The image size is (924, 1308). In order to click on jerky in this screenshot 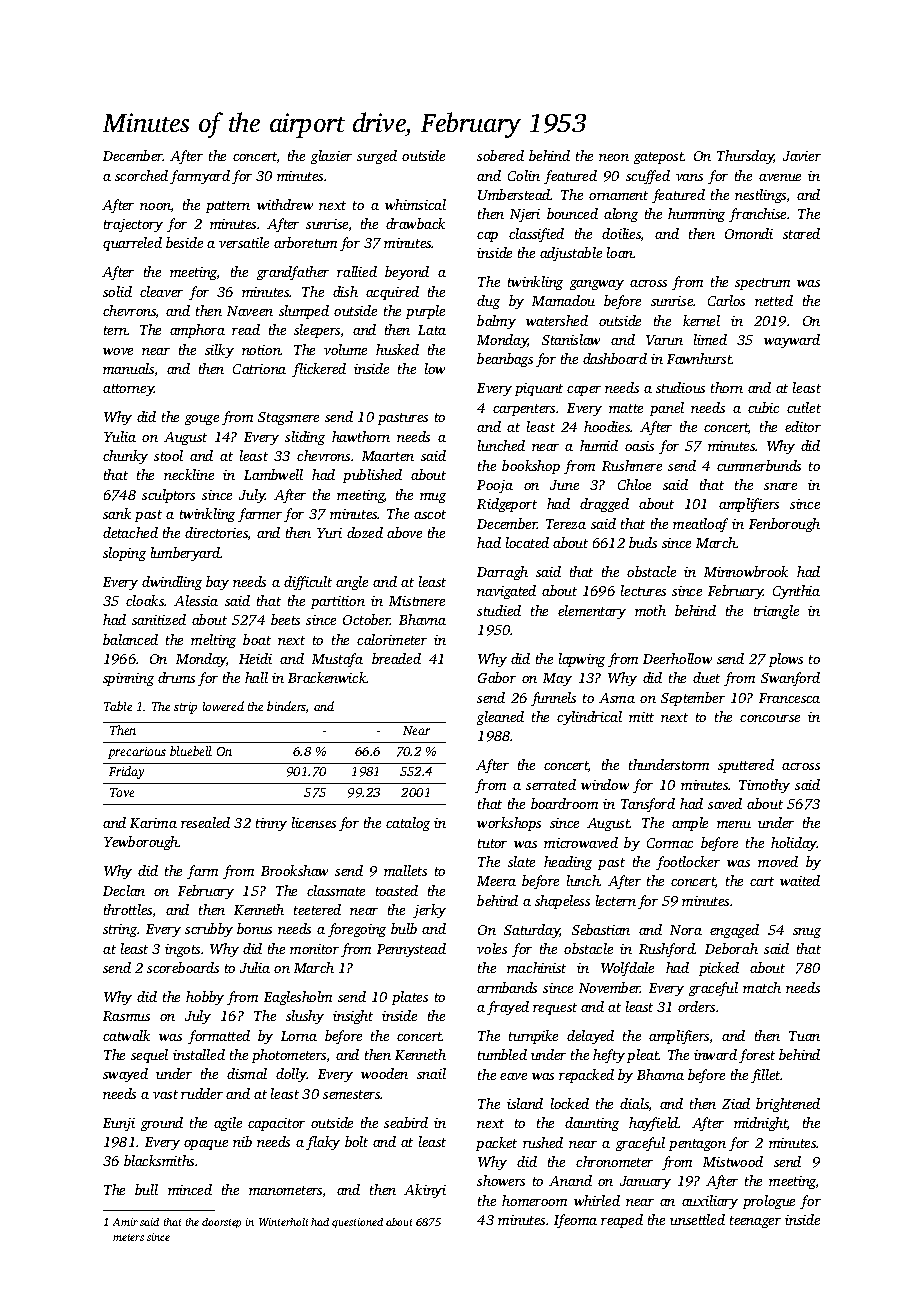, I will do `click(429, 911)`.
